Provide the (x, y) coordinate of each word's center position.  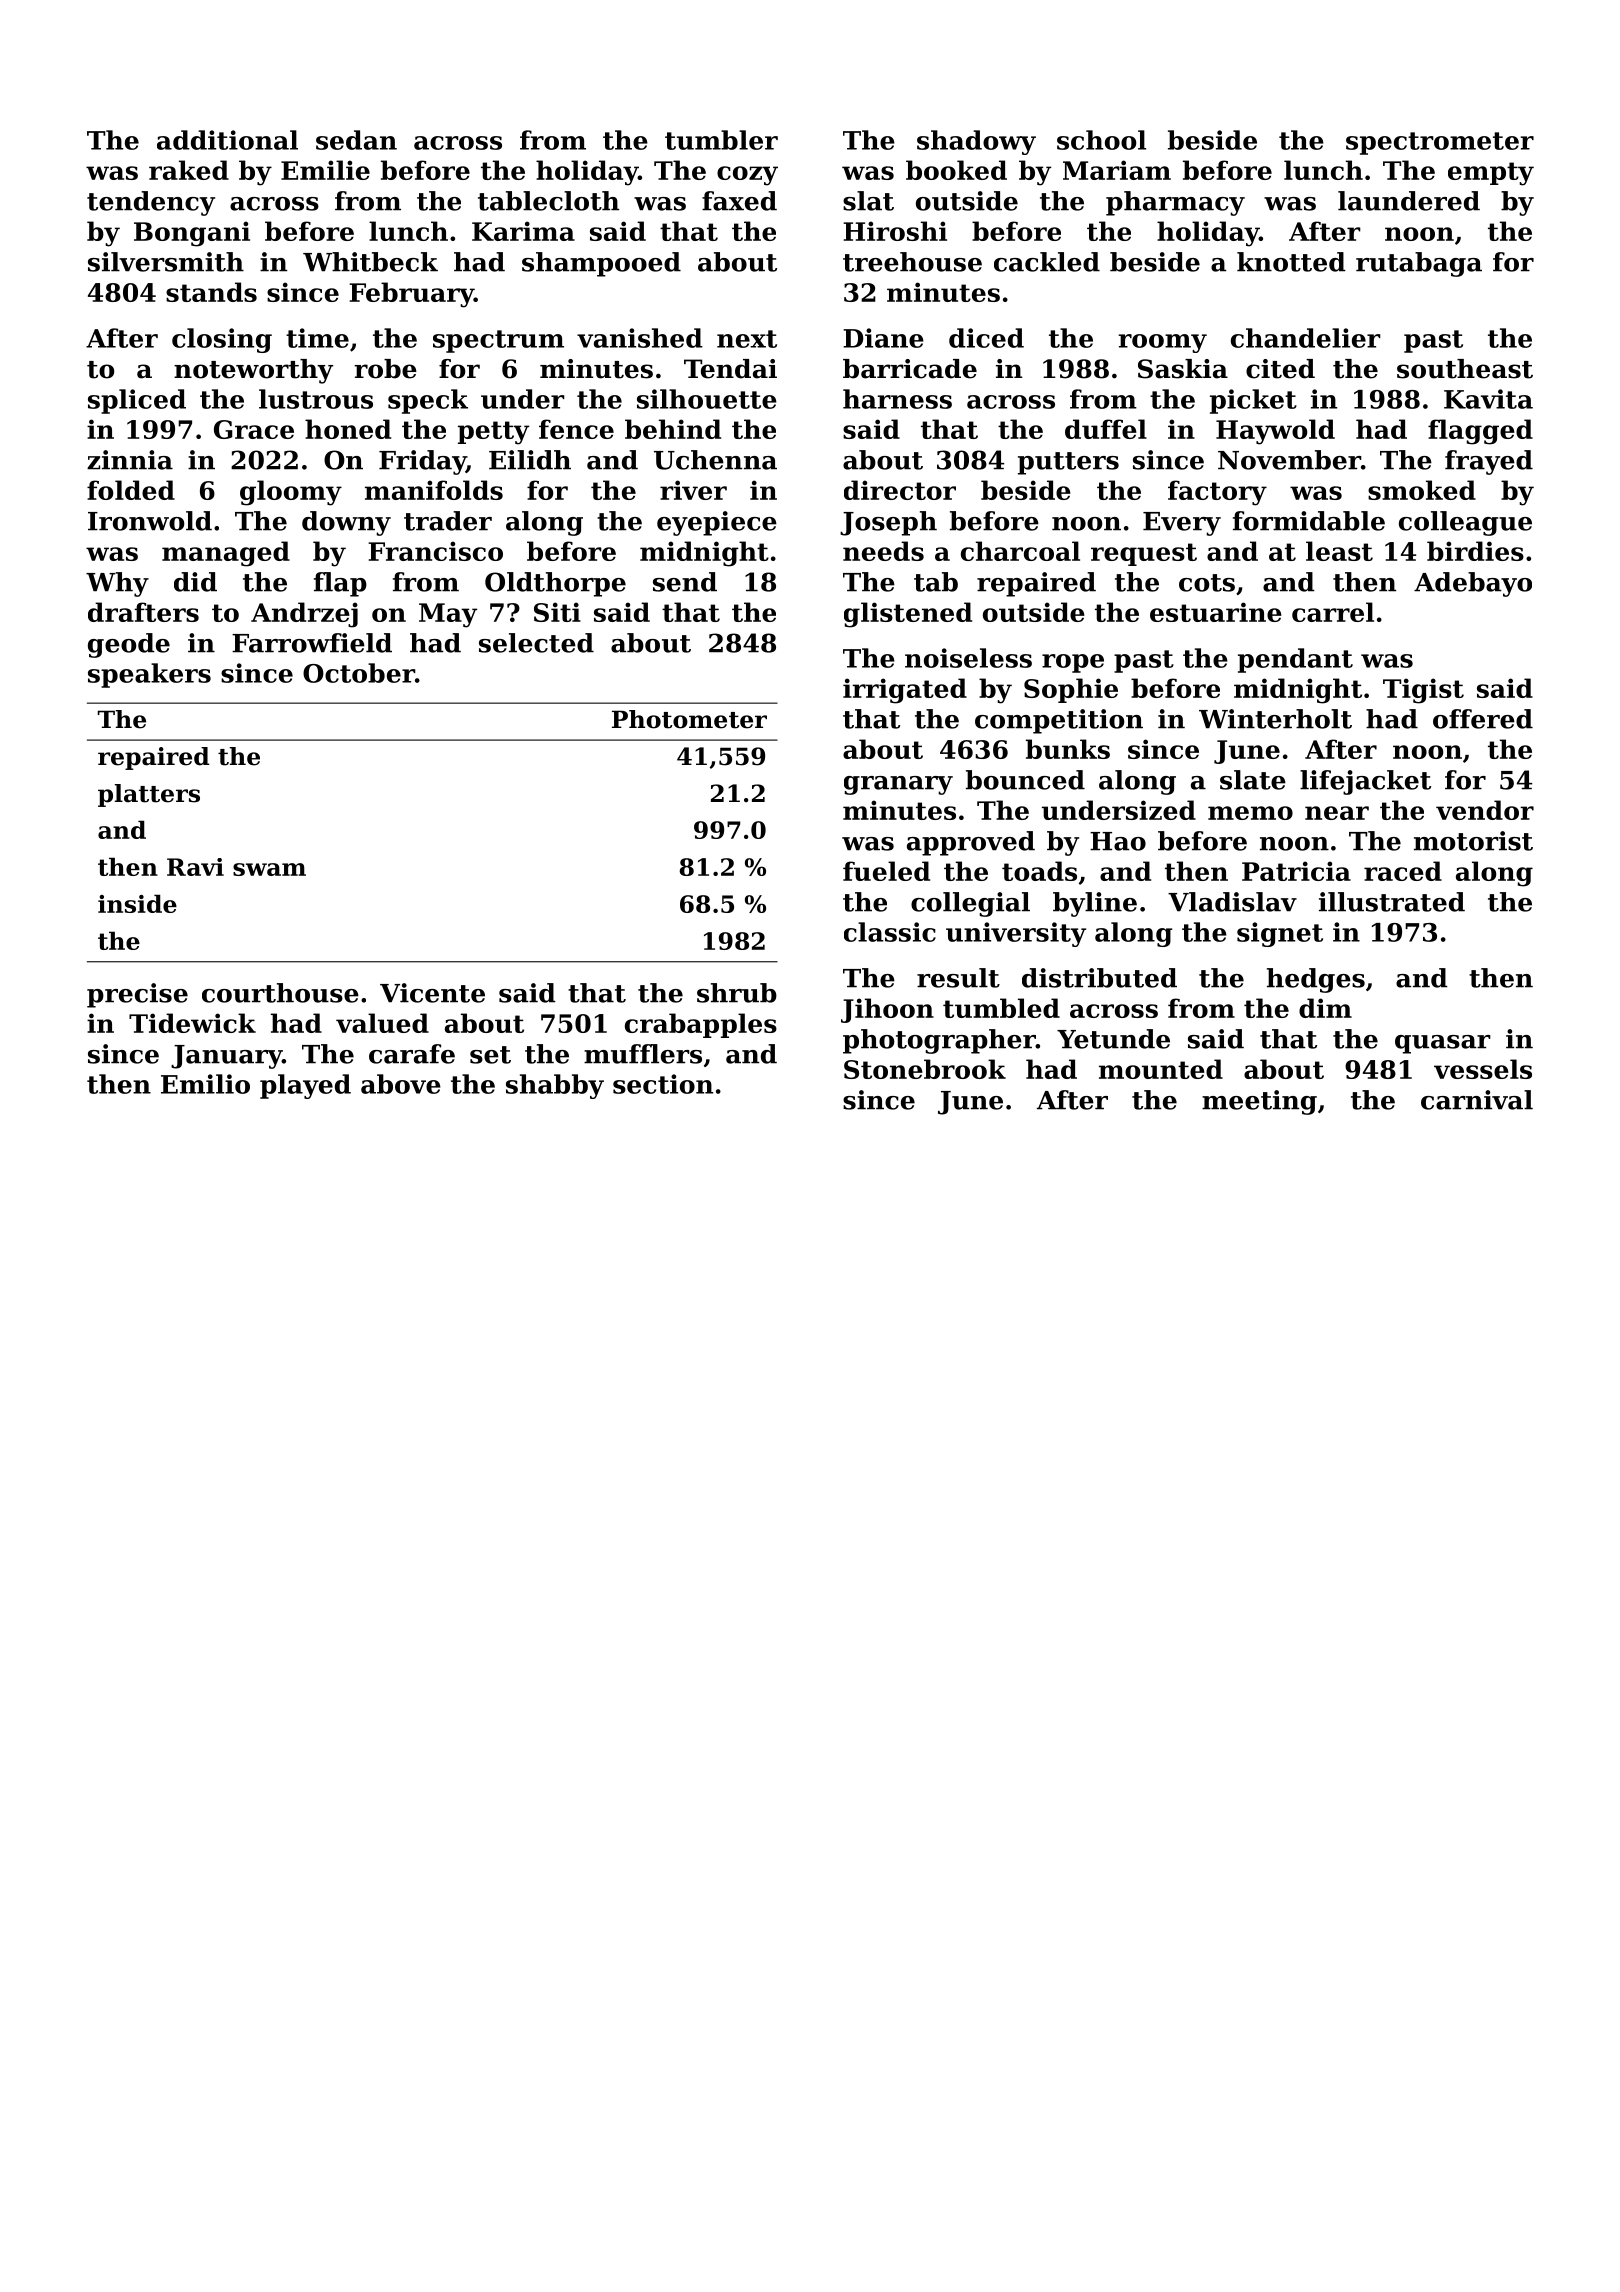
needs (883, 551)
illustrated (1392, 902)
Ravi (195, 867)
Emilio (205, 1084)
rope (1073, 663)
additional (227, 140)
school (1101, 140)
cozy (747, 176)
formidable (1309, 521)
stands (211, 292)
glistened (908, 615)
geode (129, 645)
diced (986, 338)
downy (346, 523)
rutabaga (1419, 264)
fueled (886, 871)
